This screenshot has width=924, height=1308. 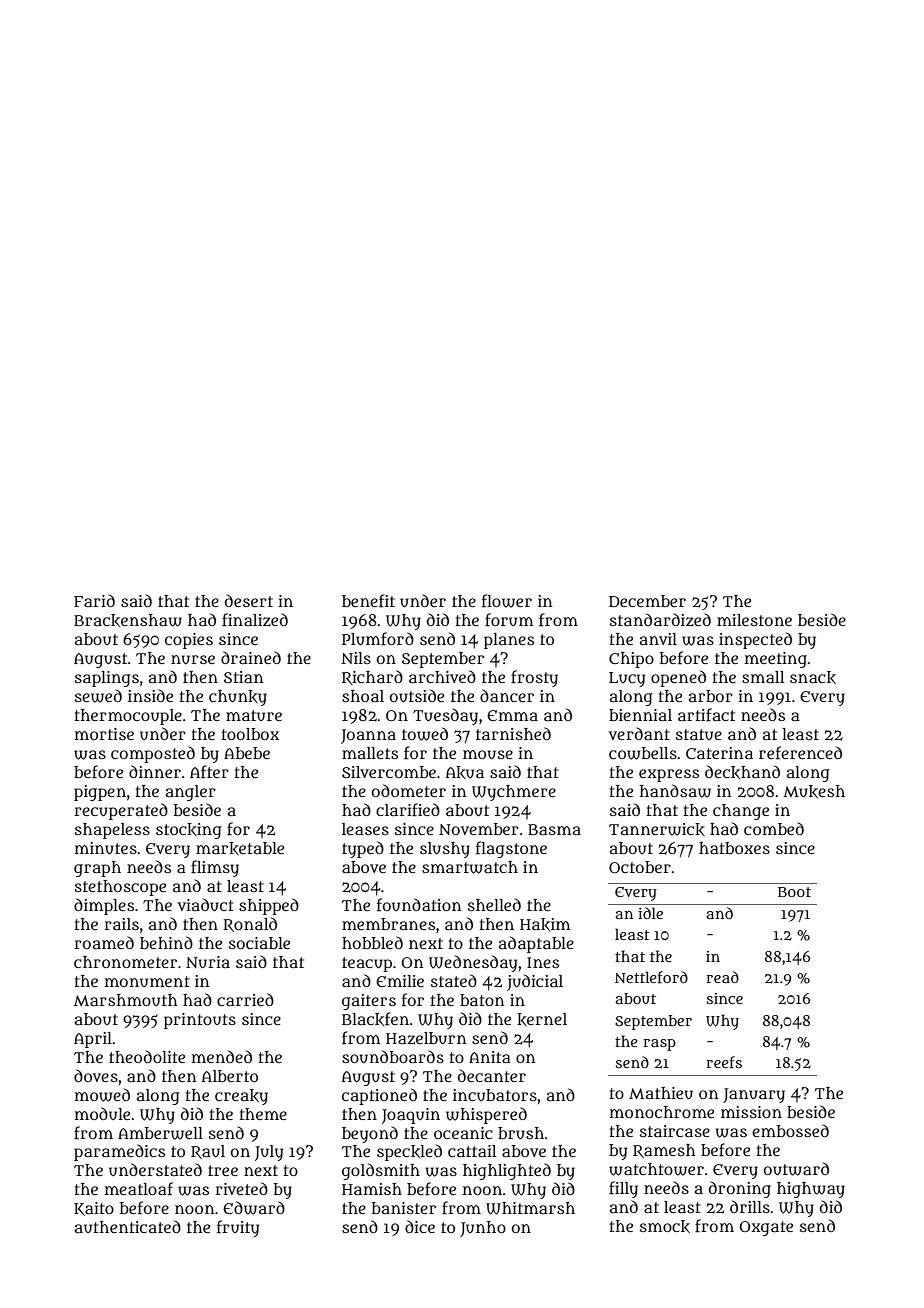 I want to click on highlighted, so click(x=507, y=1171).
